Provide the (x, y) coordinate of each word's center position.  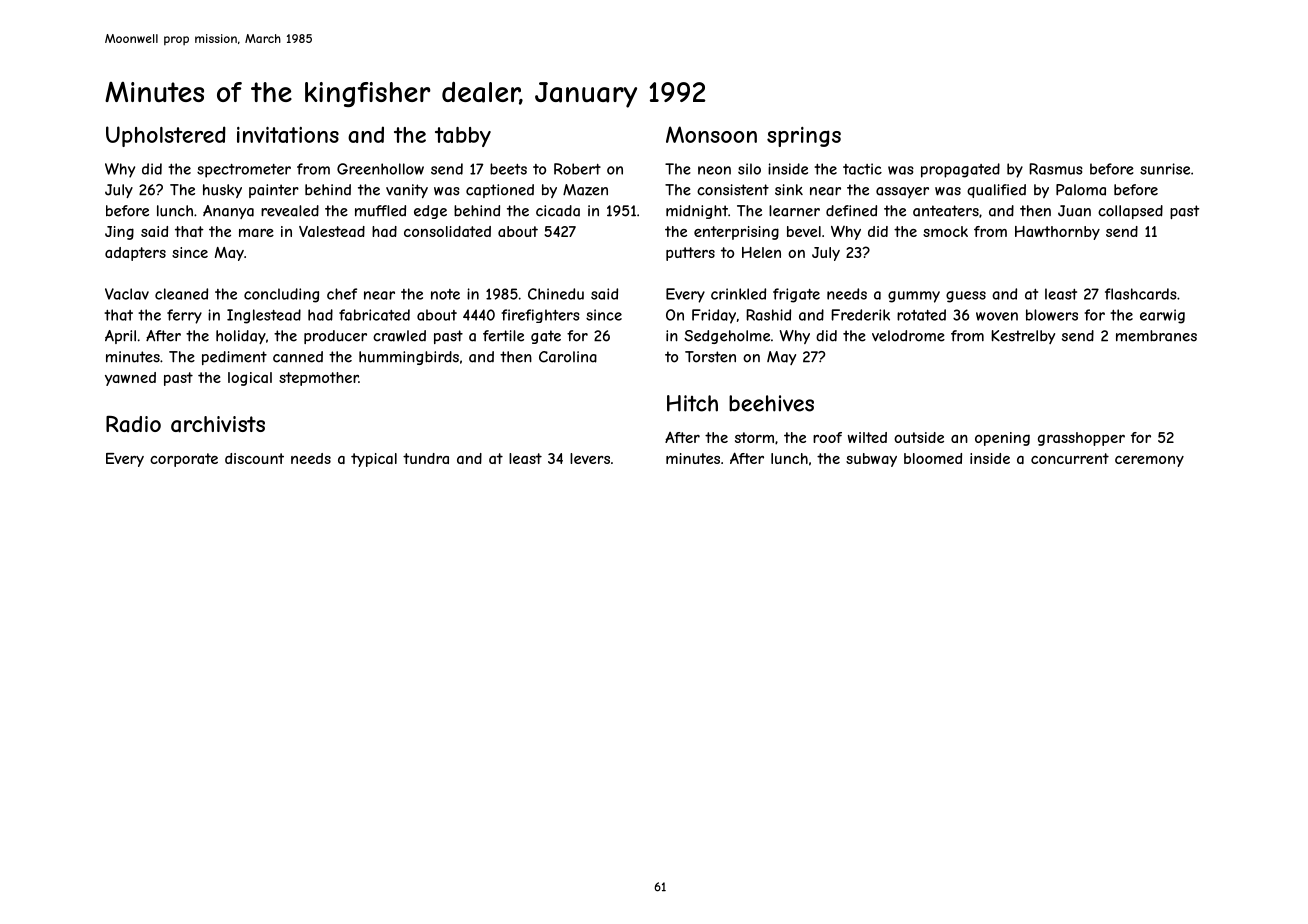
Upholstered (166, 136)
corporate (184, 460)
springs (804, 137)
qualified (996, 191)
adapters (135, 254)
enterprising (736, 233)
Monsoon (711, 134)
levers (590, 458)
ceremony (1149, 461)
